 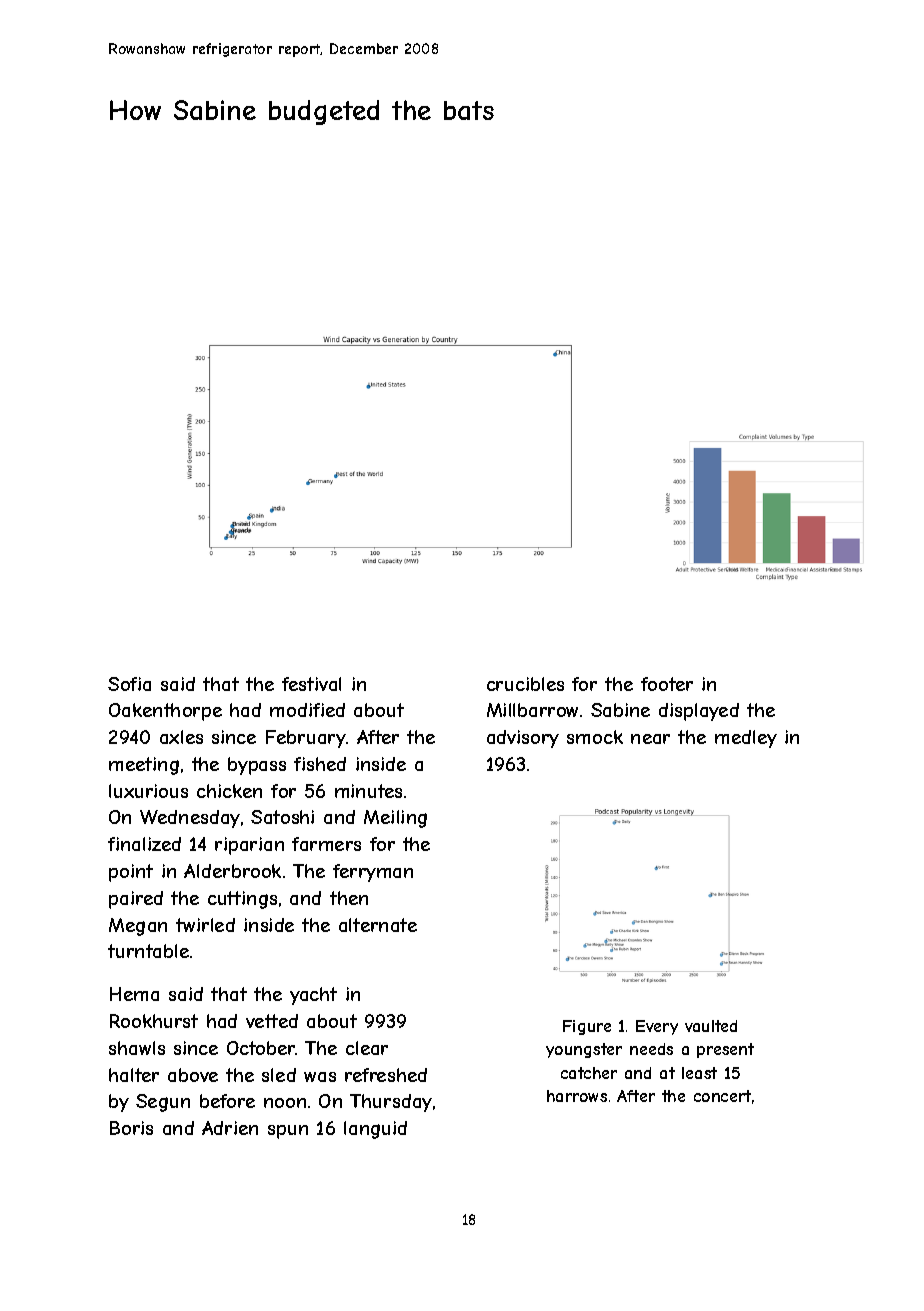 What do you see at coordinates (373, 873) in the screenshot?
I see `ferryman` at bounding box center [373, 873].
